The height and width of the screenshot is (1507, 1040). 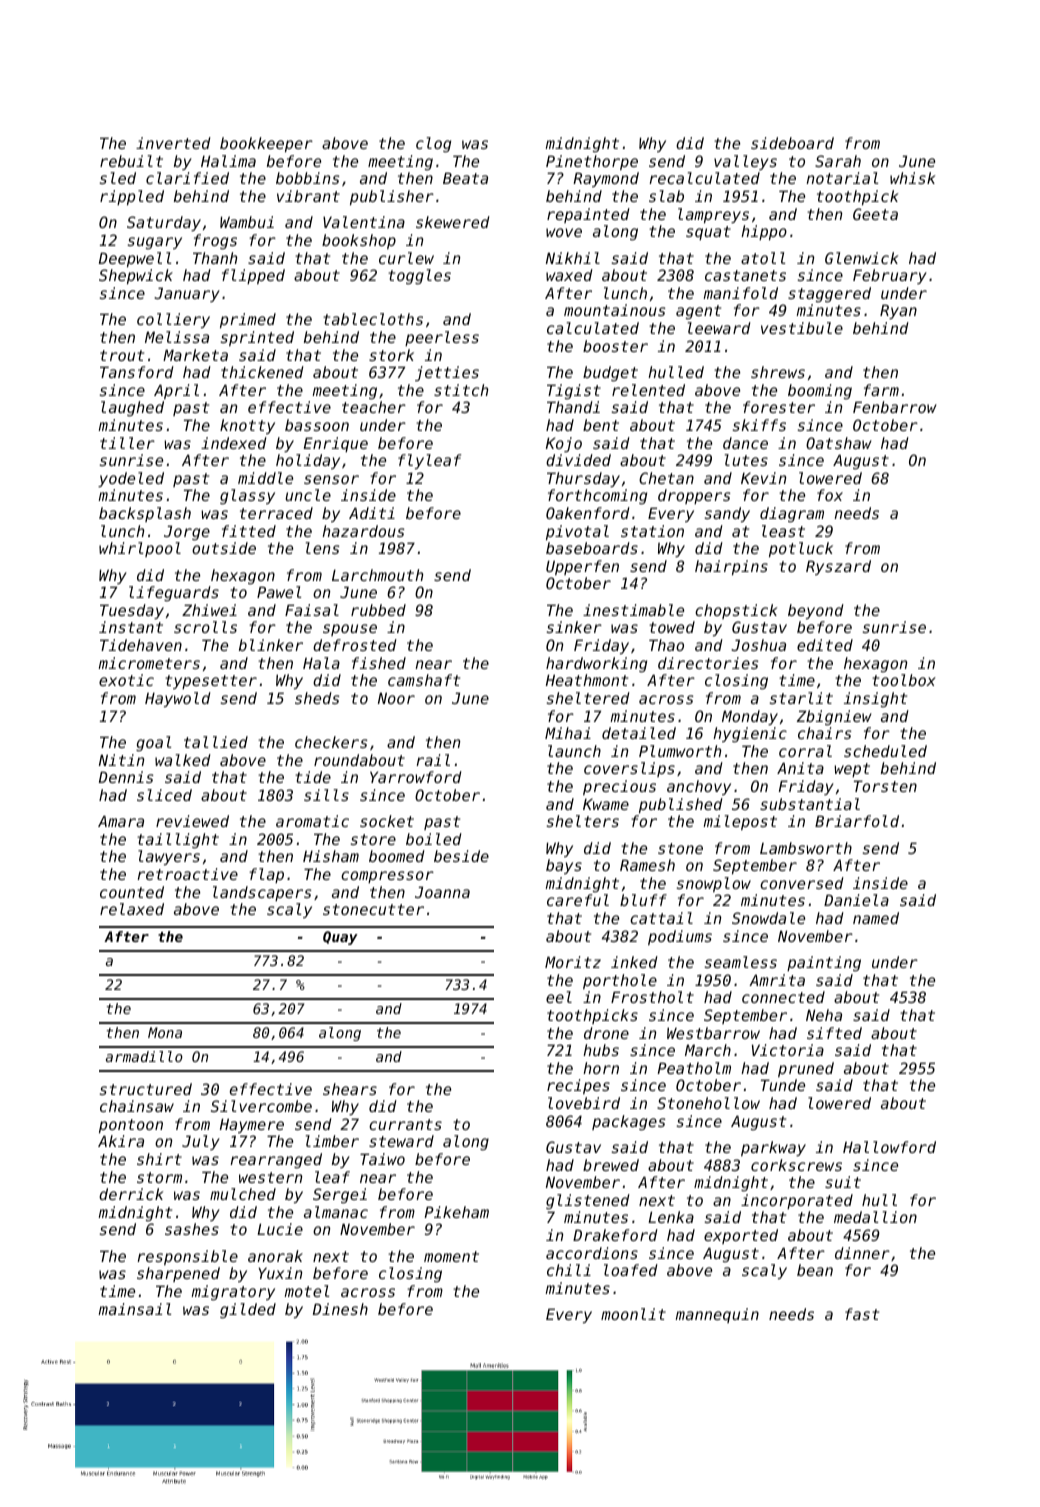 I want to click on Dinesh, so click(x=340, y=1309).
